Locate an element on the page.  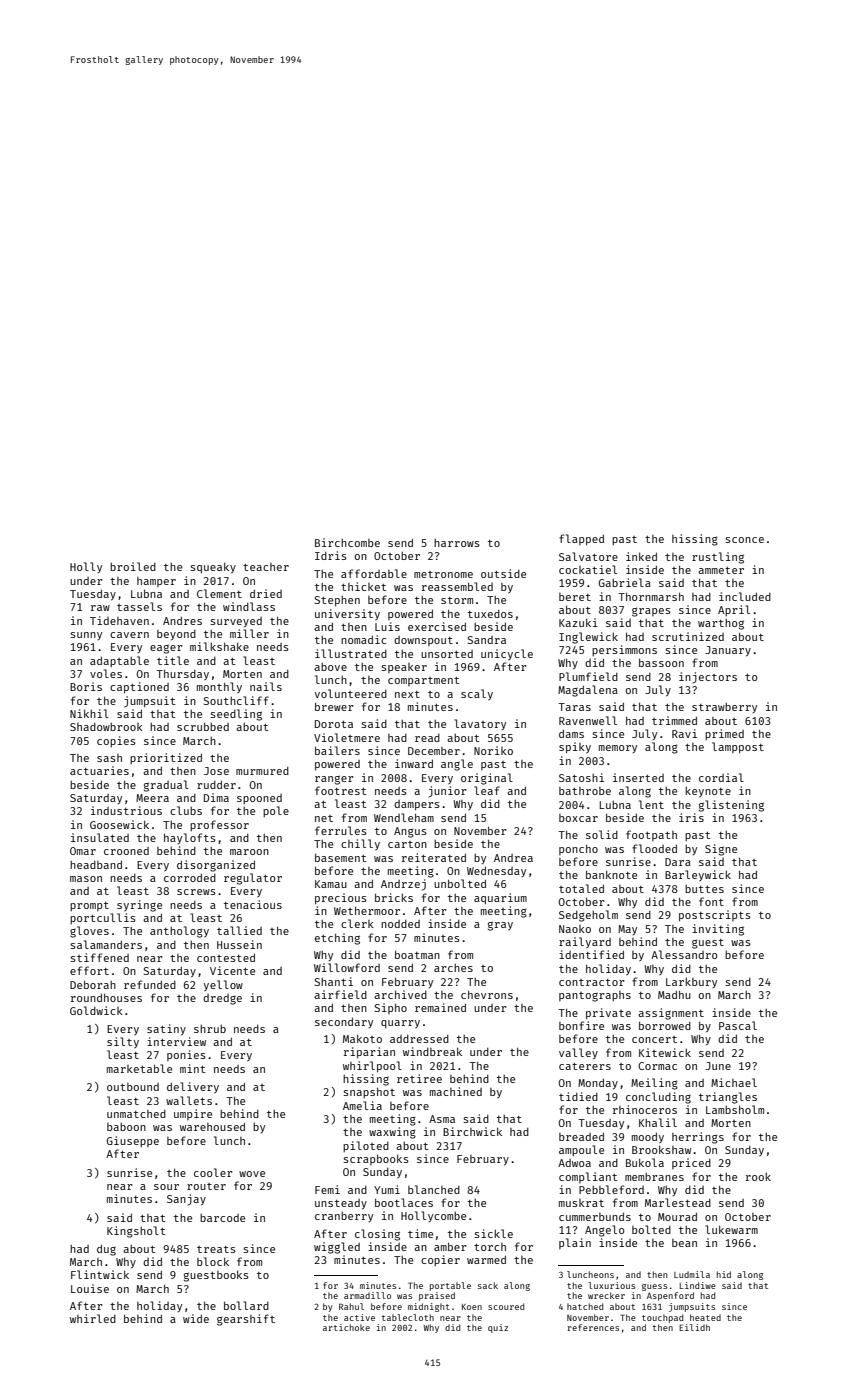
chevrons is located at coordinates (487, 995).
